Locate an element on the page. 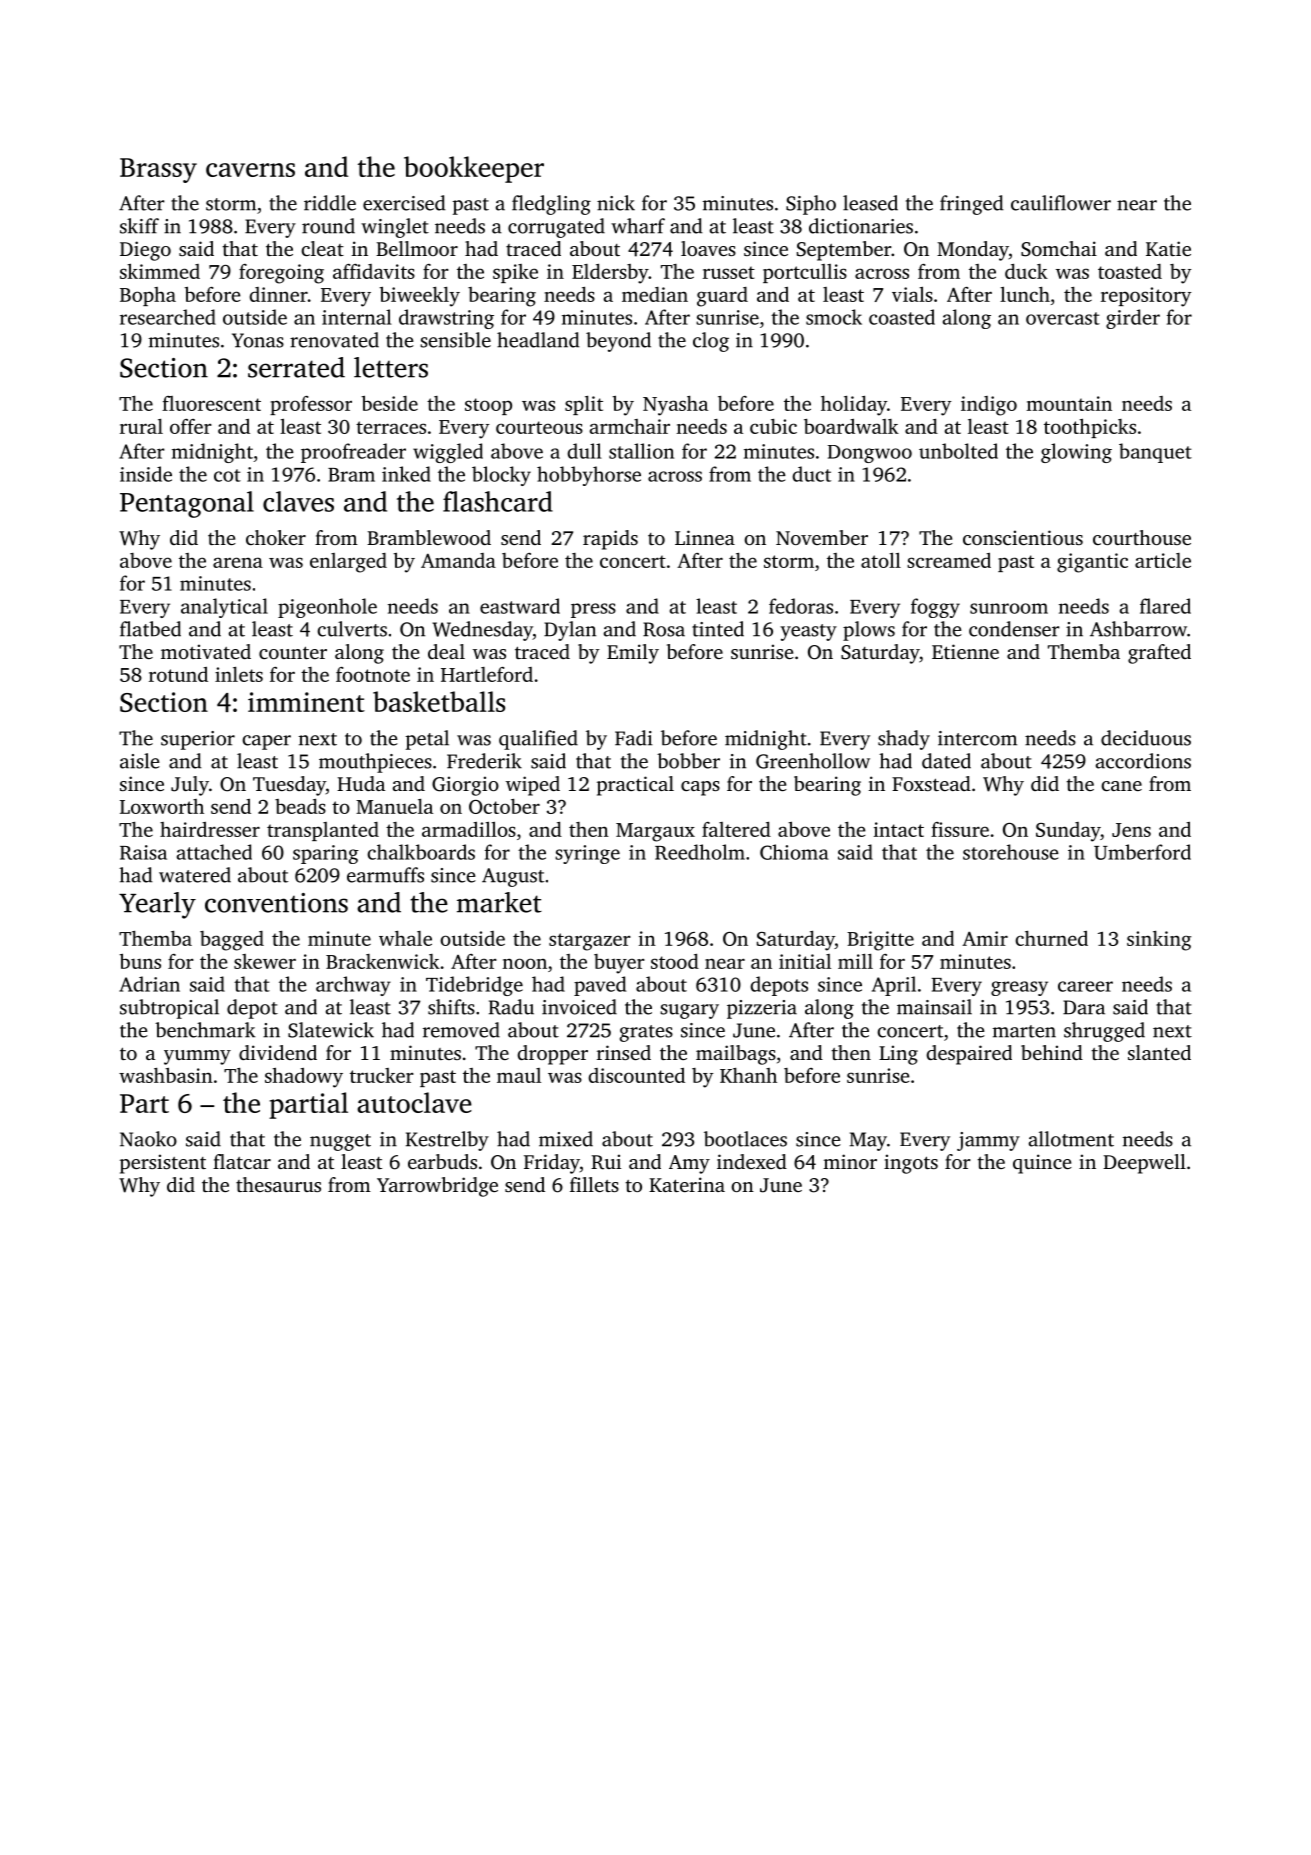 The width and height of the document is (1311, 1855). bobber is located at coordinates (688, 761).
